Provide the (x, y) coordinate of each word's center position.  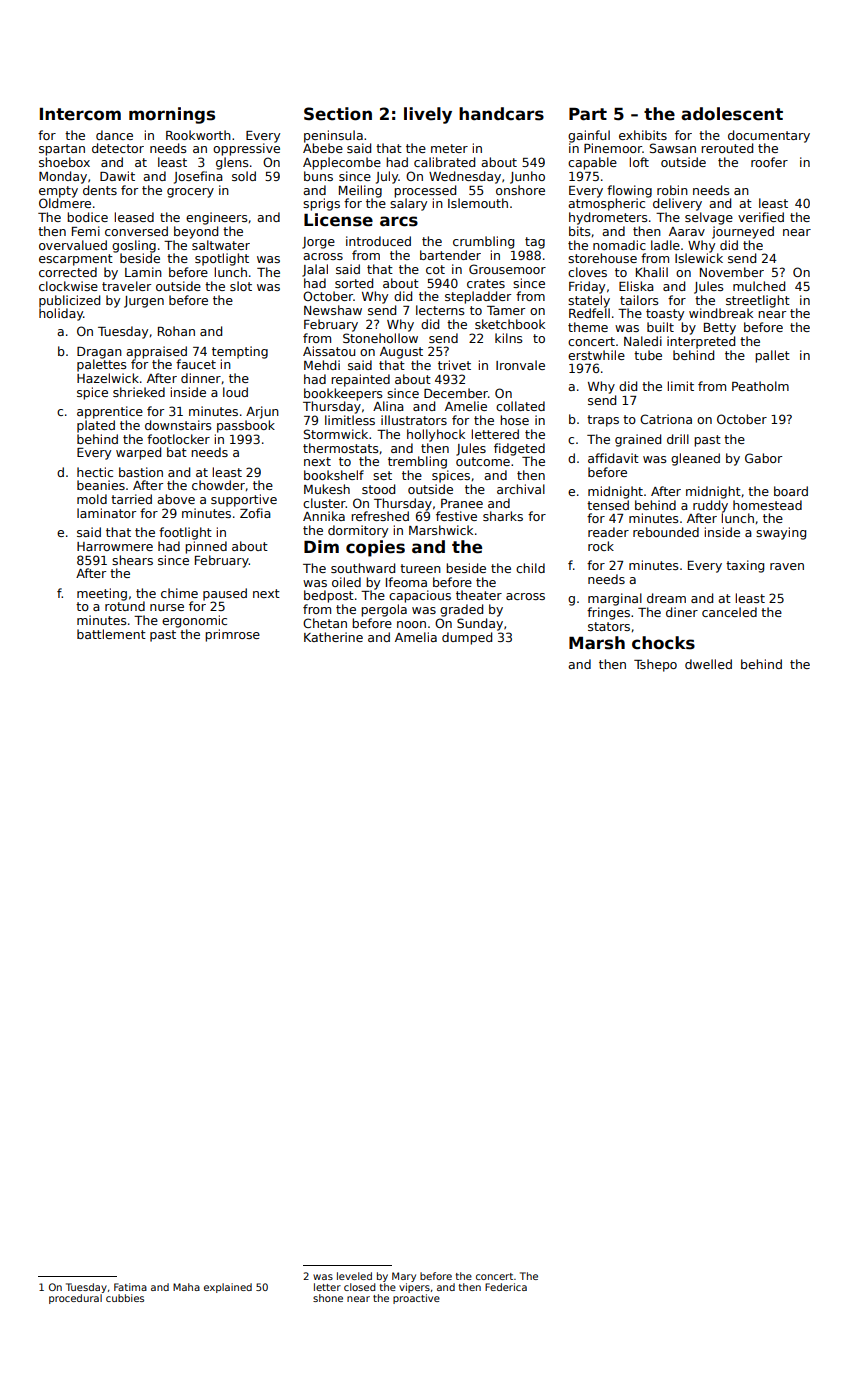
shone (328, 1298)
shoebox (64, 162)
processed (425, 191)
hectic (95, 472)
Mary (404, 1277)
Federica (506, 1287)
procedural (75, 1299)
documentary (769, 136)
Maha (186, 1287)
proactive (416, 1299)
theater (479, 595)
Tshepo (655, 665)
